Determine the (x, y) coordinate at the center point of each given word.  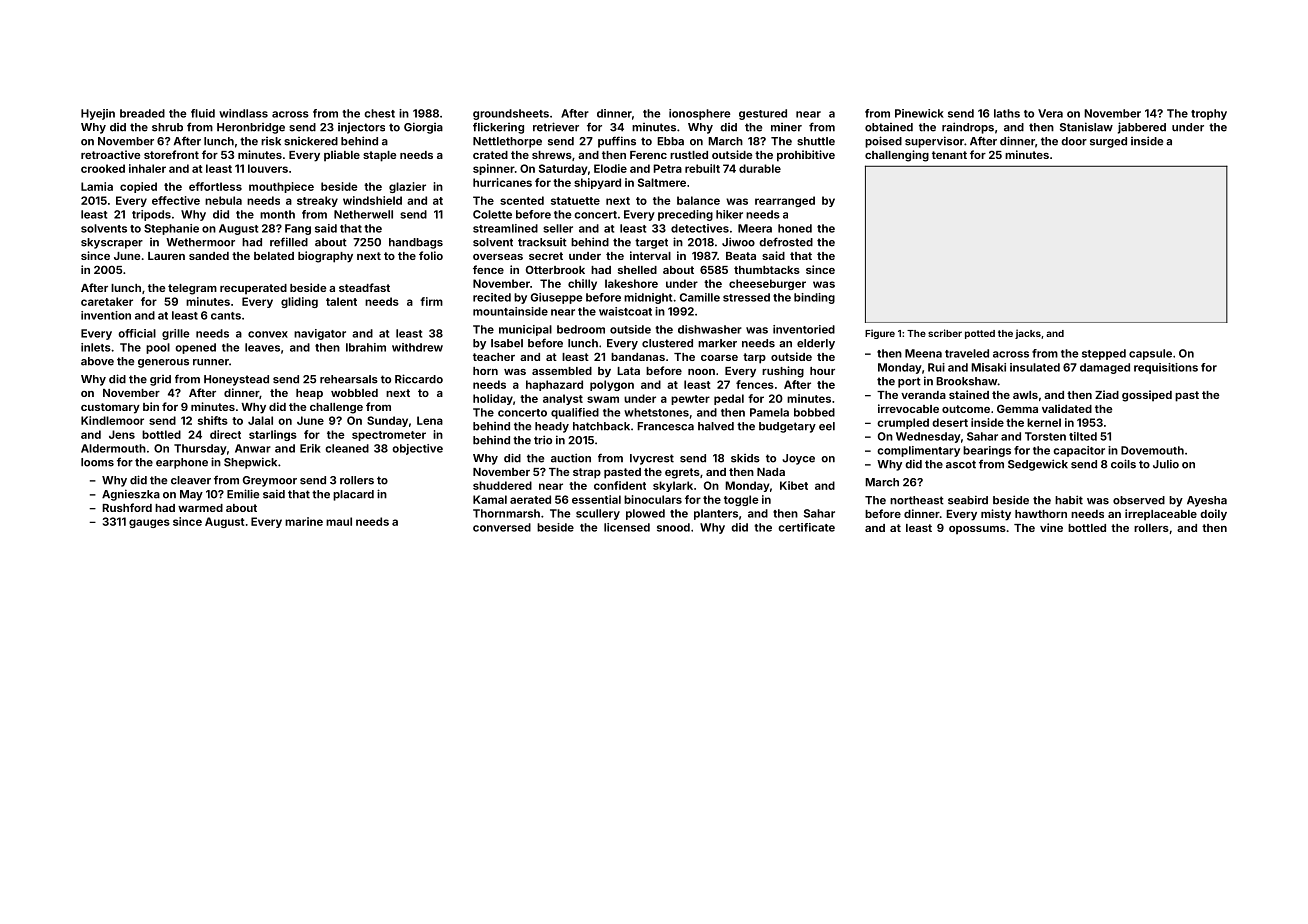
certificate (806, 527)
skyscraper (112, 243)
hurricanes (502, 182)
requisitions (1166, 368)
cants (226, 316)
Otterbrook (555, 269)
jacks (1028, 334)
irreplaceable (1161, 515)
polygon (612, 385)
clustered (667, 343)
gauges (149, 523)
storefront (171, 154)
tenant (949, 155)
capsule (1150, 354)
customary (110, 408)
